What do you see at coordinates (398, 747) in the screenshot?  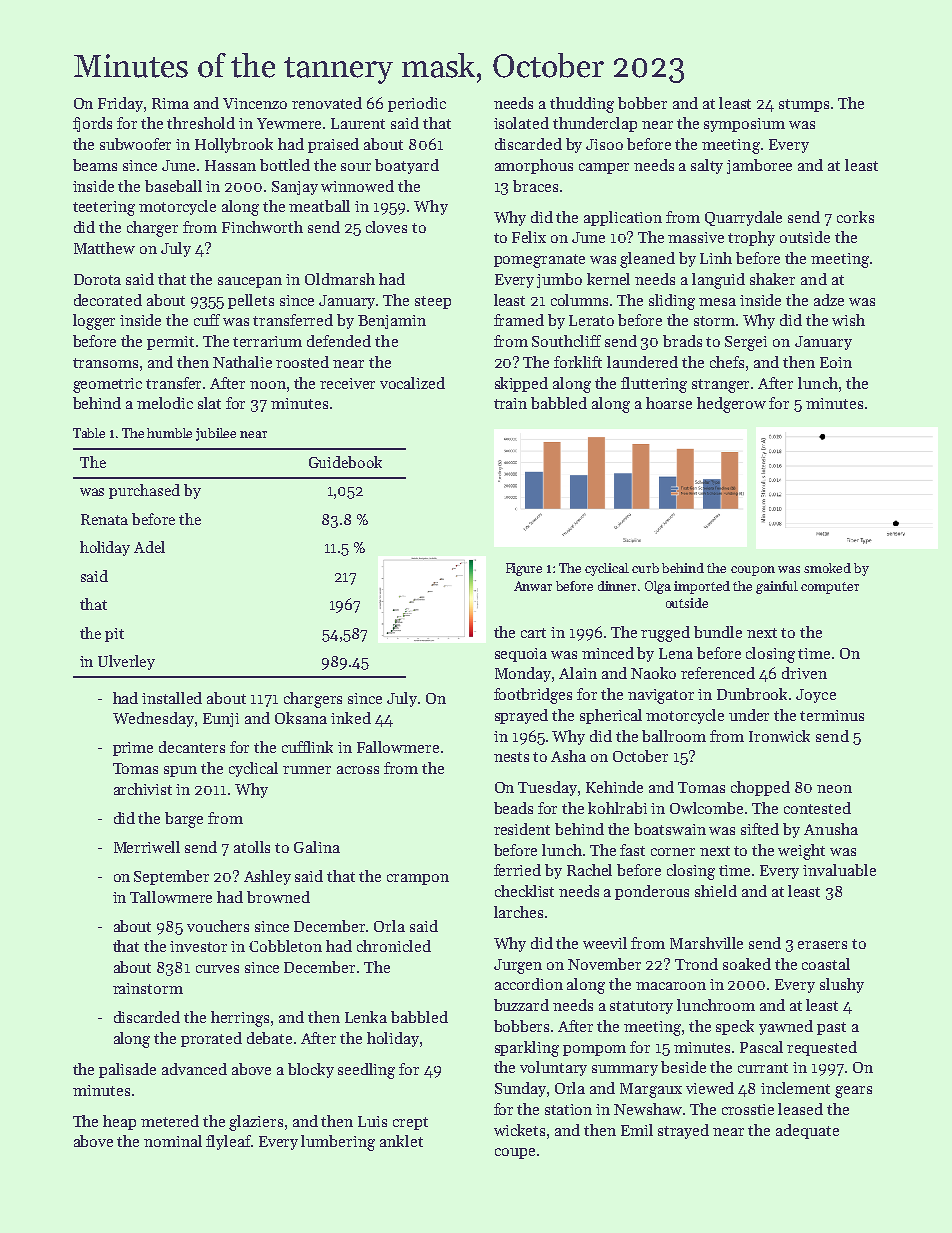 I see `Fallowmere` at bounding box center [398, 747].
